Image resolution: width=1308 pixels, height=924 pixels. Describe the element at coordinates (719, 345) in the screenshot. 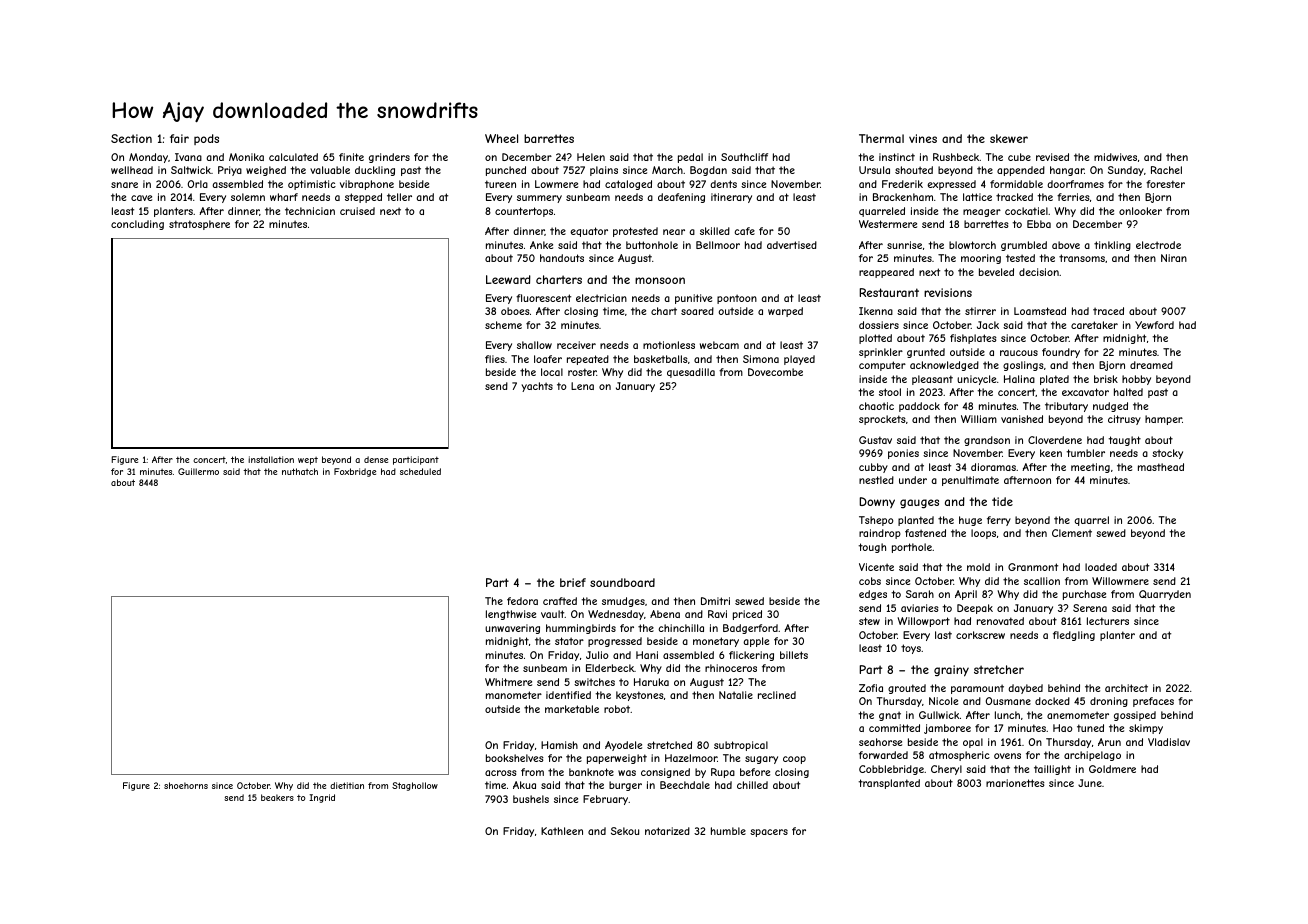

I see `webcam` at that location.
